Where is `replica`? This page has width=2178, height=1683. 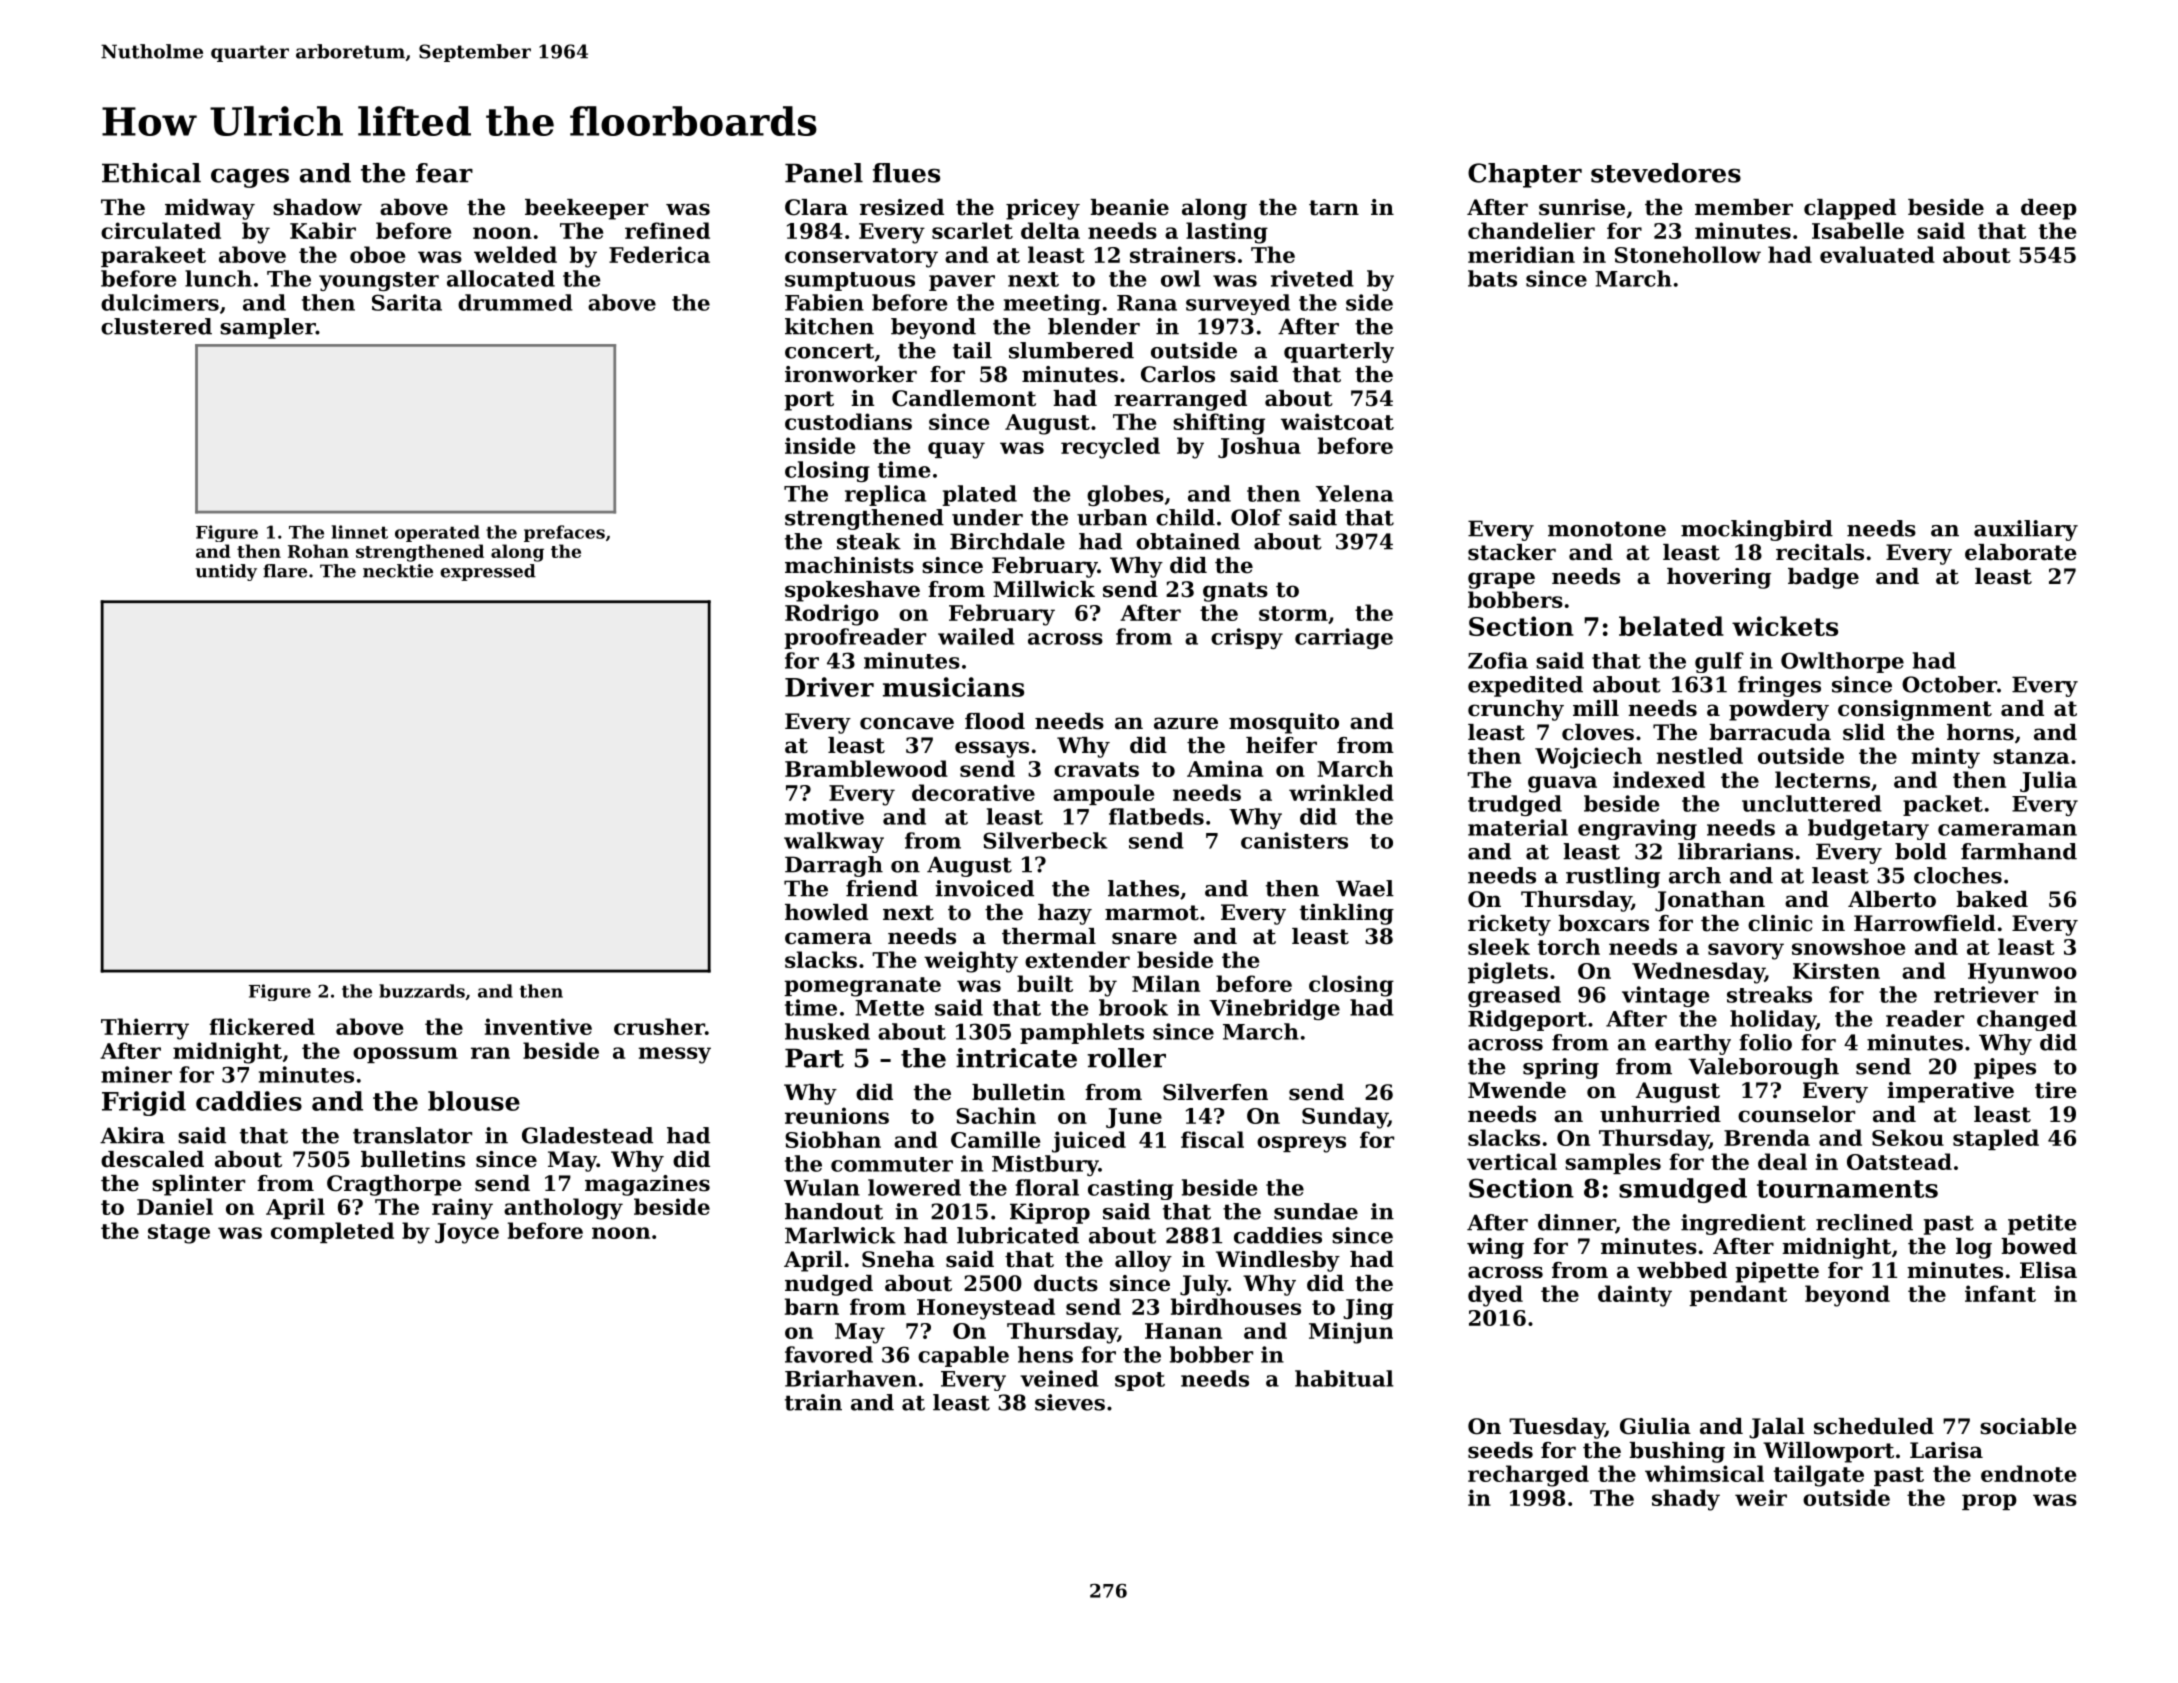
replica is located at coordinates (886, 495).
